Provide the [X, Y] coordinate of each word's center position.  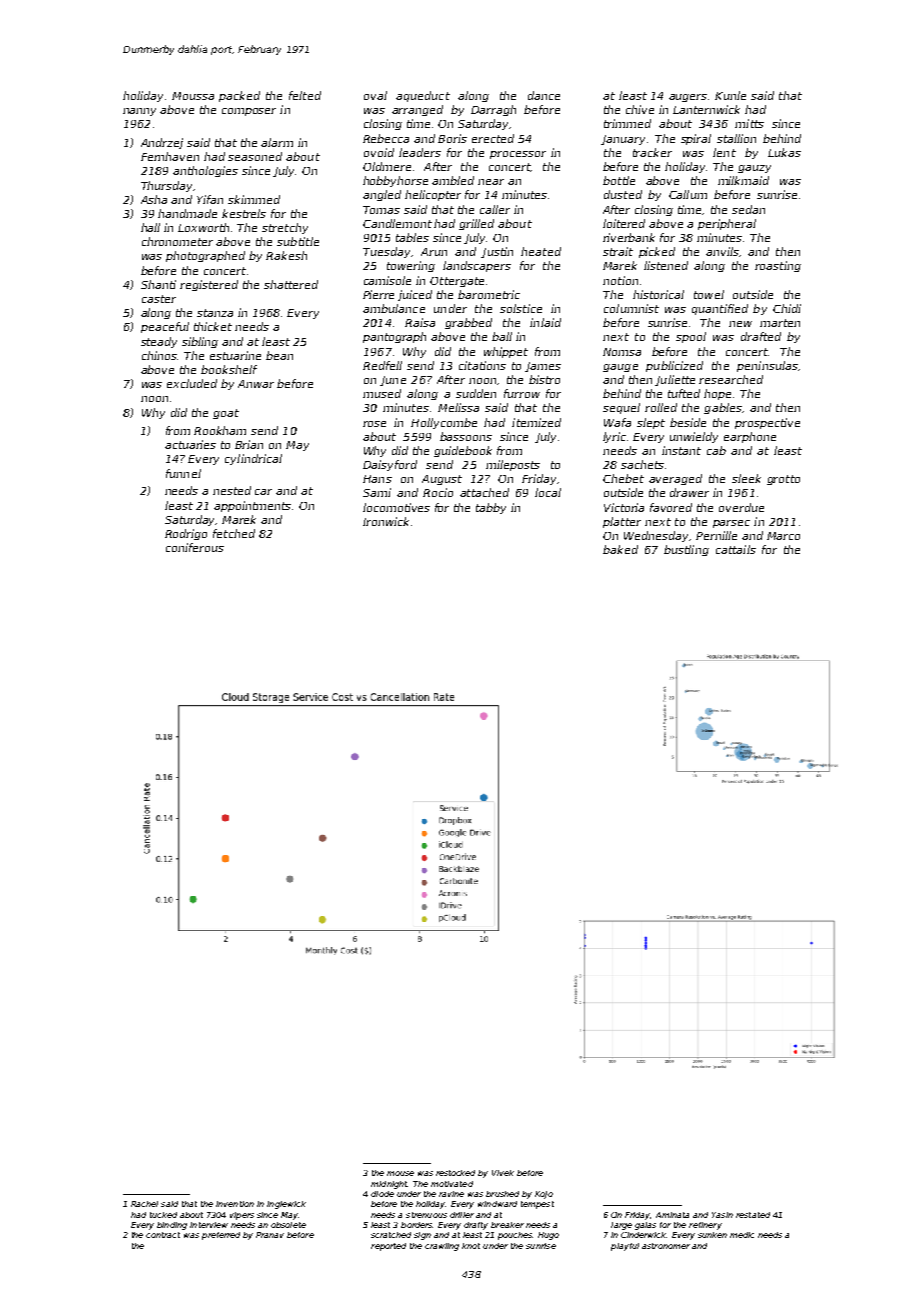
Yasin [722, 1215]
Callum [688, 194]
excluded [192, 383]
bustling [686, 550]
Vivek [503, 1173]
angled [382, 195]
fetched [234, 533]
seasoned [255, 156]
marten [780, 323]
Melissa [458, 407]
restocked [455, 1173]
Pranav [270, 1235]
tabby [491, 508]
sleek [746, 478]
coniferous [195, 547]
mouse [400, 1173]
